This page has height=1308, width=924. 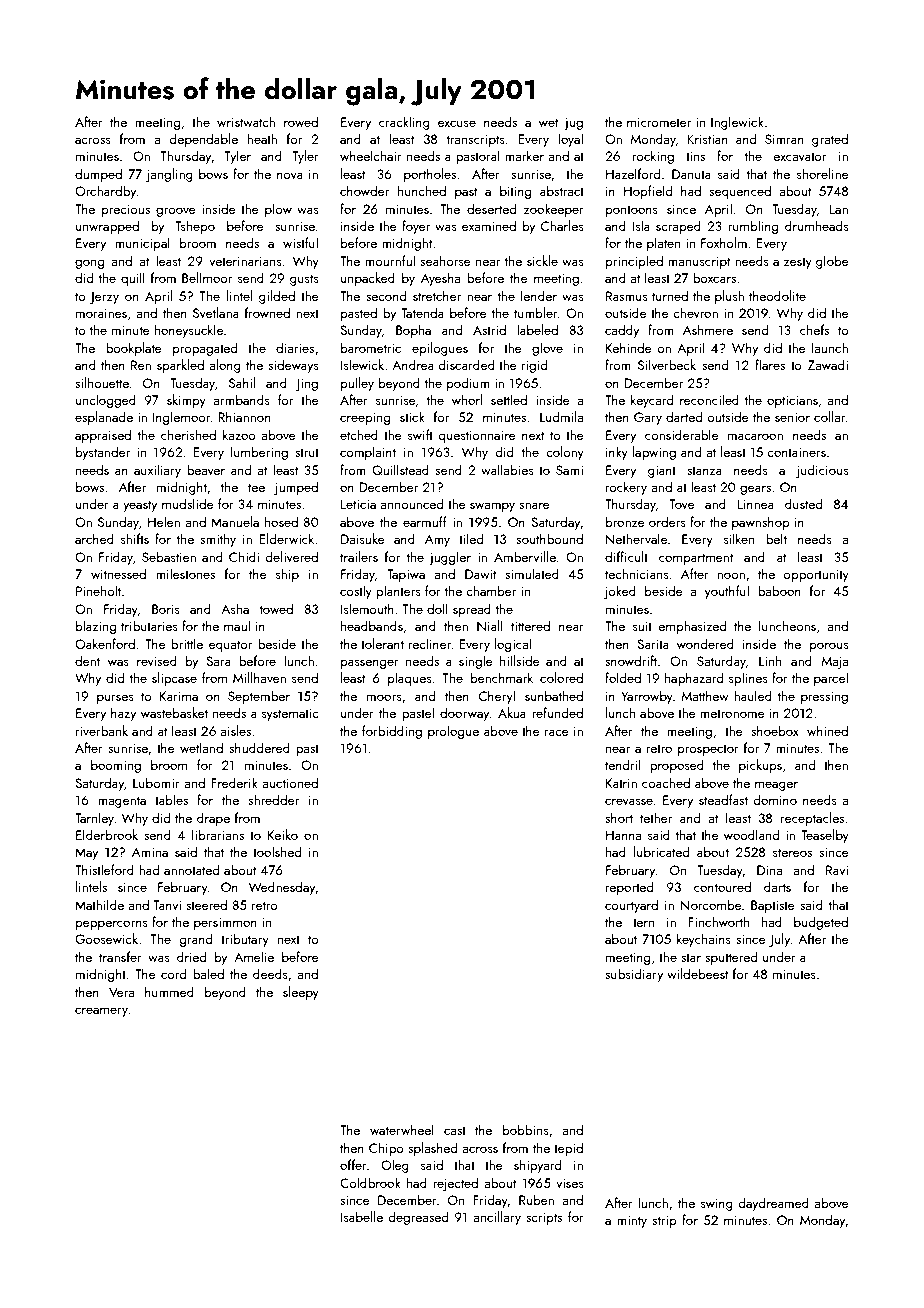 What do you see at coordinates (642, 626) in the page?
I see `suit` at bounding box center [642, 626].
